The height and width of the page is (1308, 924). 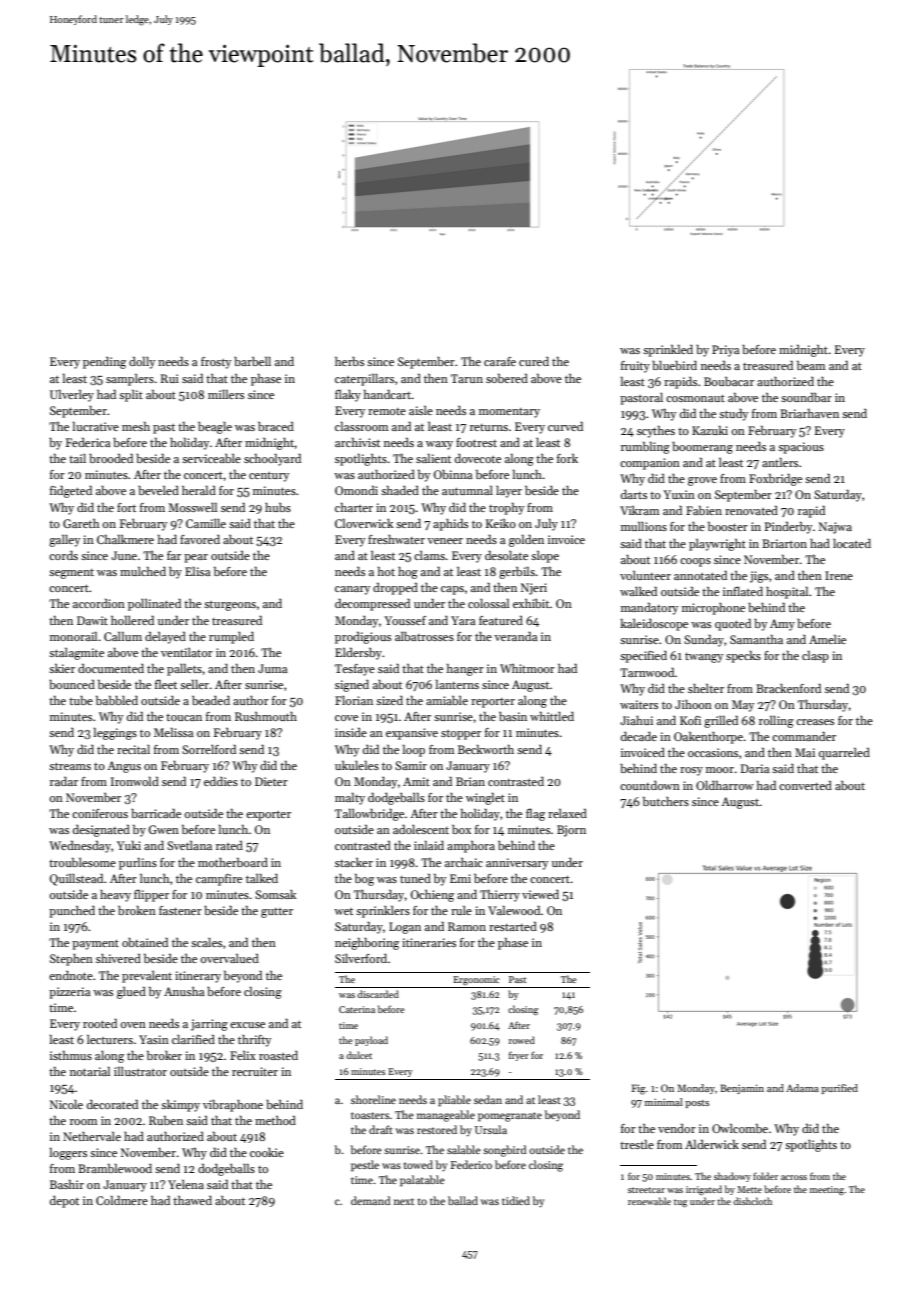 What do you see at coordinates (517, 864) in the page?
I see `anniversary` at bounding box center [517, 864].
